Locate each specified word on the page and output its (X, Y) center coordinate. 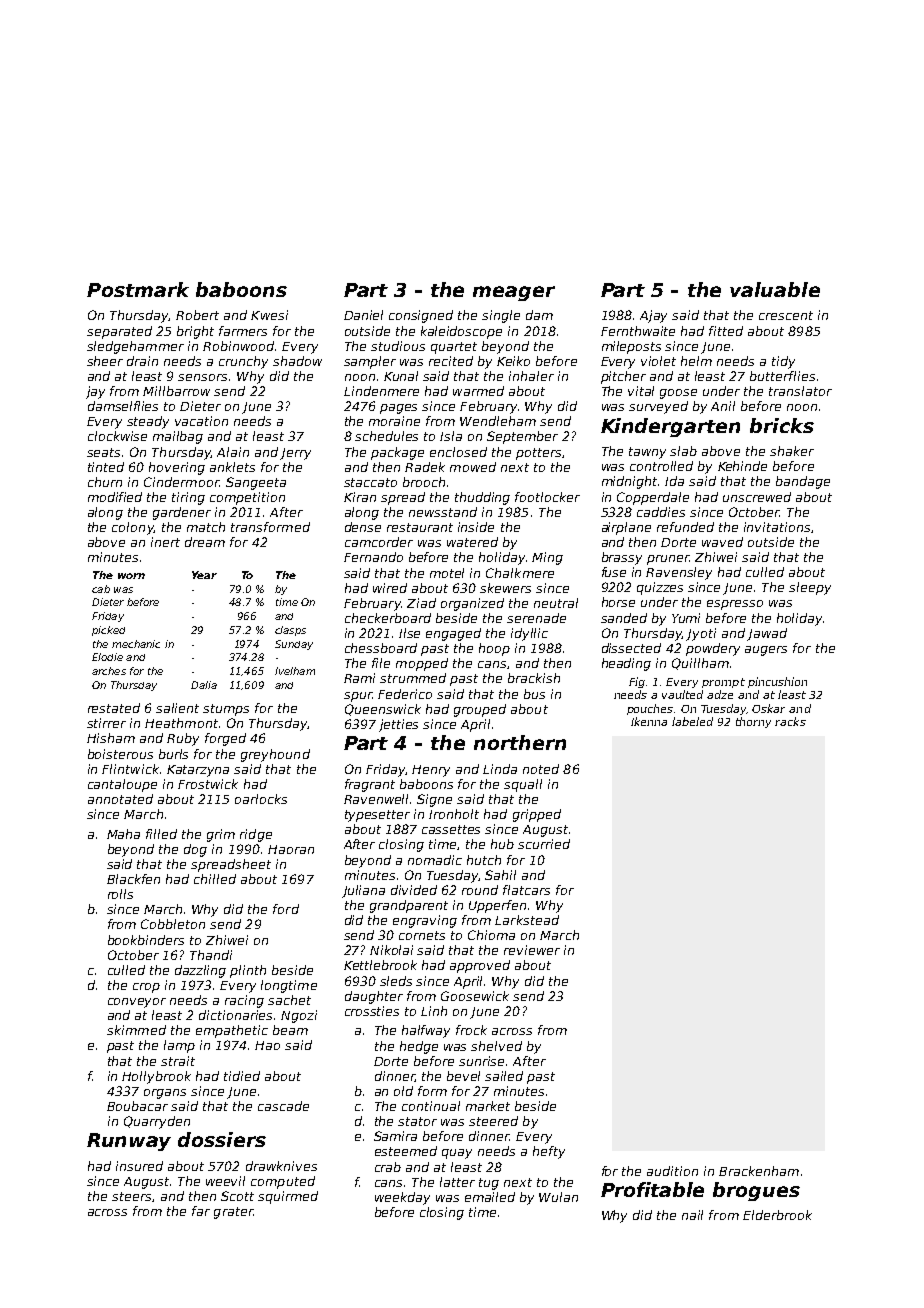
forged (225, 739)
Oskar (768, 708)
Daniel (363, 315)
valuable (775, 289)
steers (131, 1196)
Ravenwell (376, 799)
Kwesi (269, 315)
